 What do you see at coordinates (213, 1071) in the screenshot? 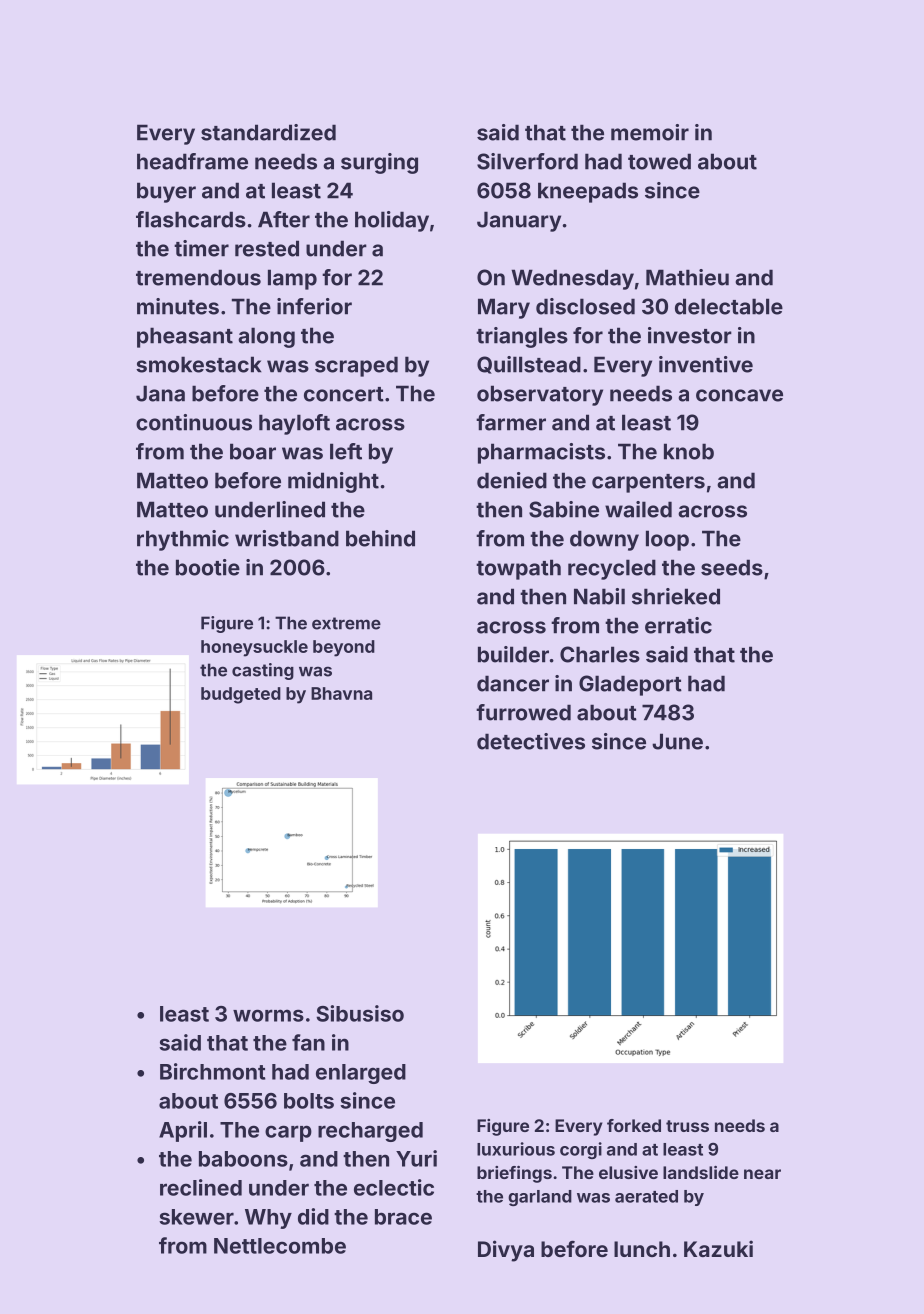
I see `Birchmont` at bounding box center [213, 1071].
